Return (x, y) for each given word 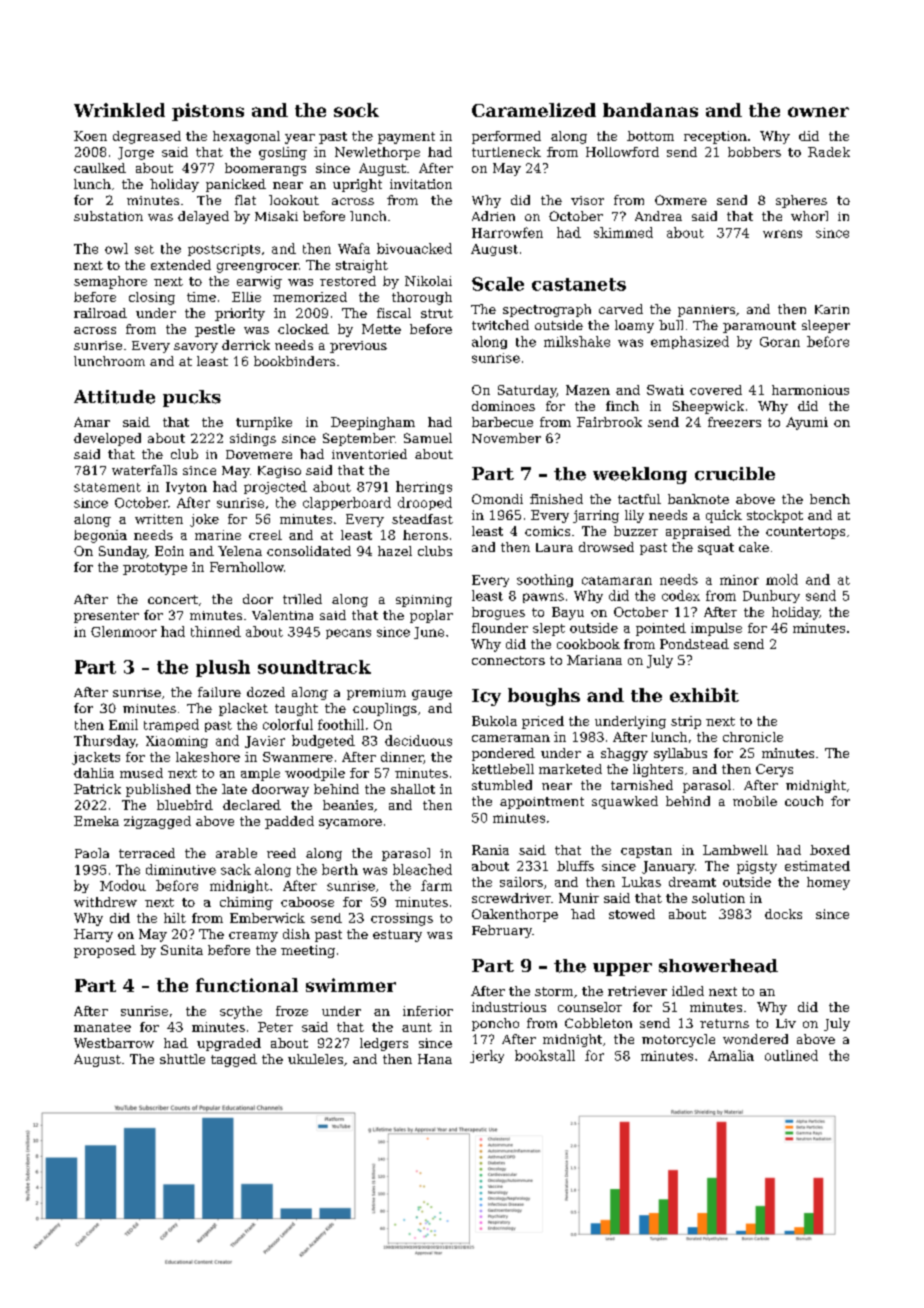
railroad (100, 313)
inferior (428, 1011)
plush (223, 668)
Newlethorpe (377, 153)
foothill (341, 724)
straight (362, 266)
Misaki (276, 216)
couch (804, 801)
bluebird (185, 805)
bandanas (650, 110)
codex (681, 595)
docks (783, 914)
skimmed (623, 232)
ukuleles (315, 1059)
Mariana (594, 660)
